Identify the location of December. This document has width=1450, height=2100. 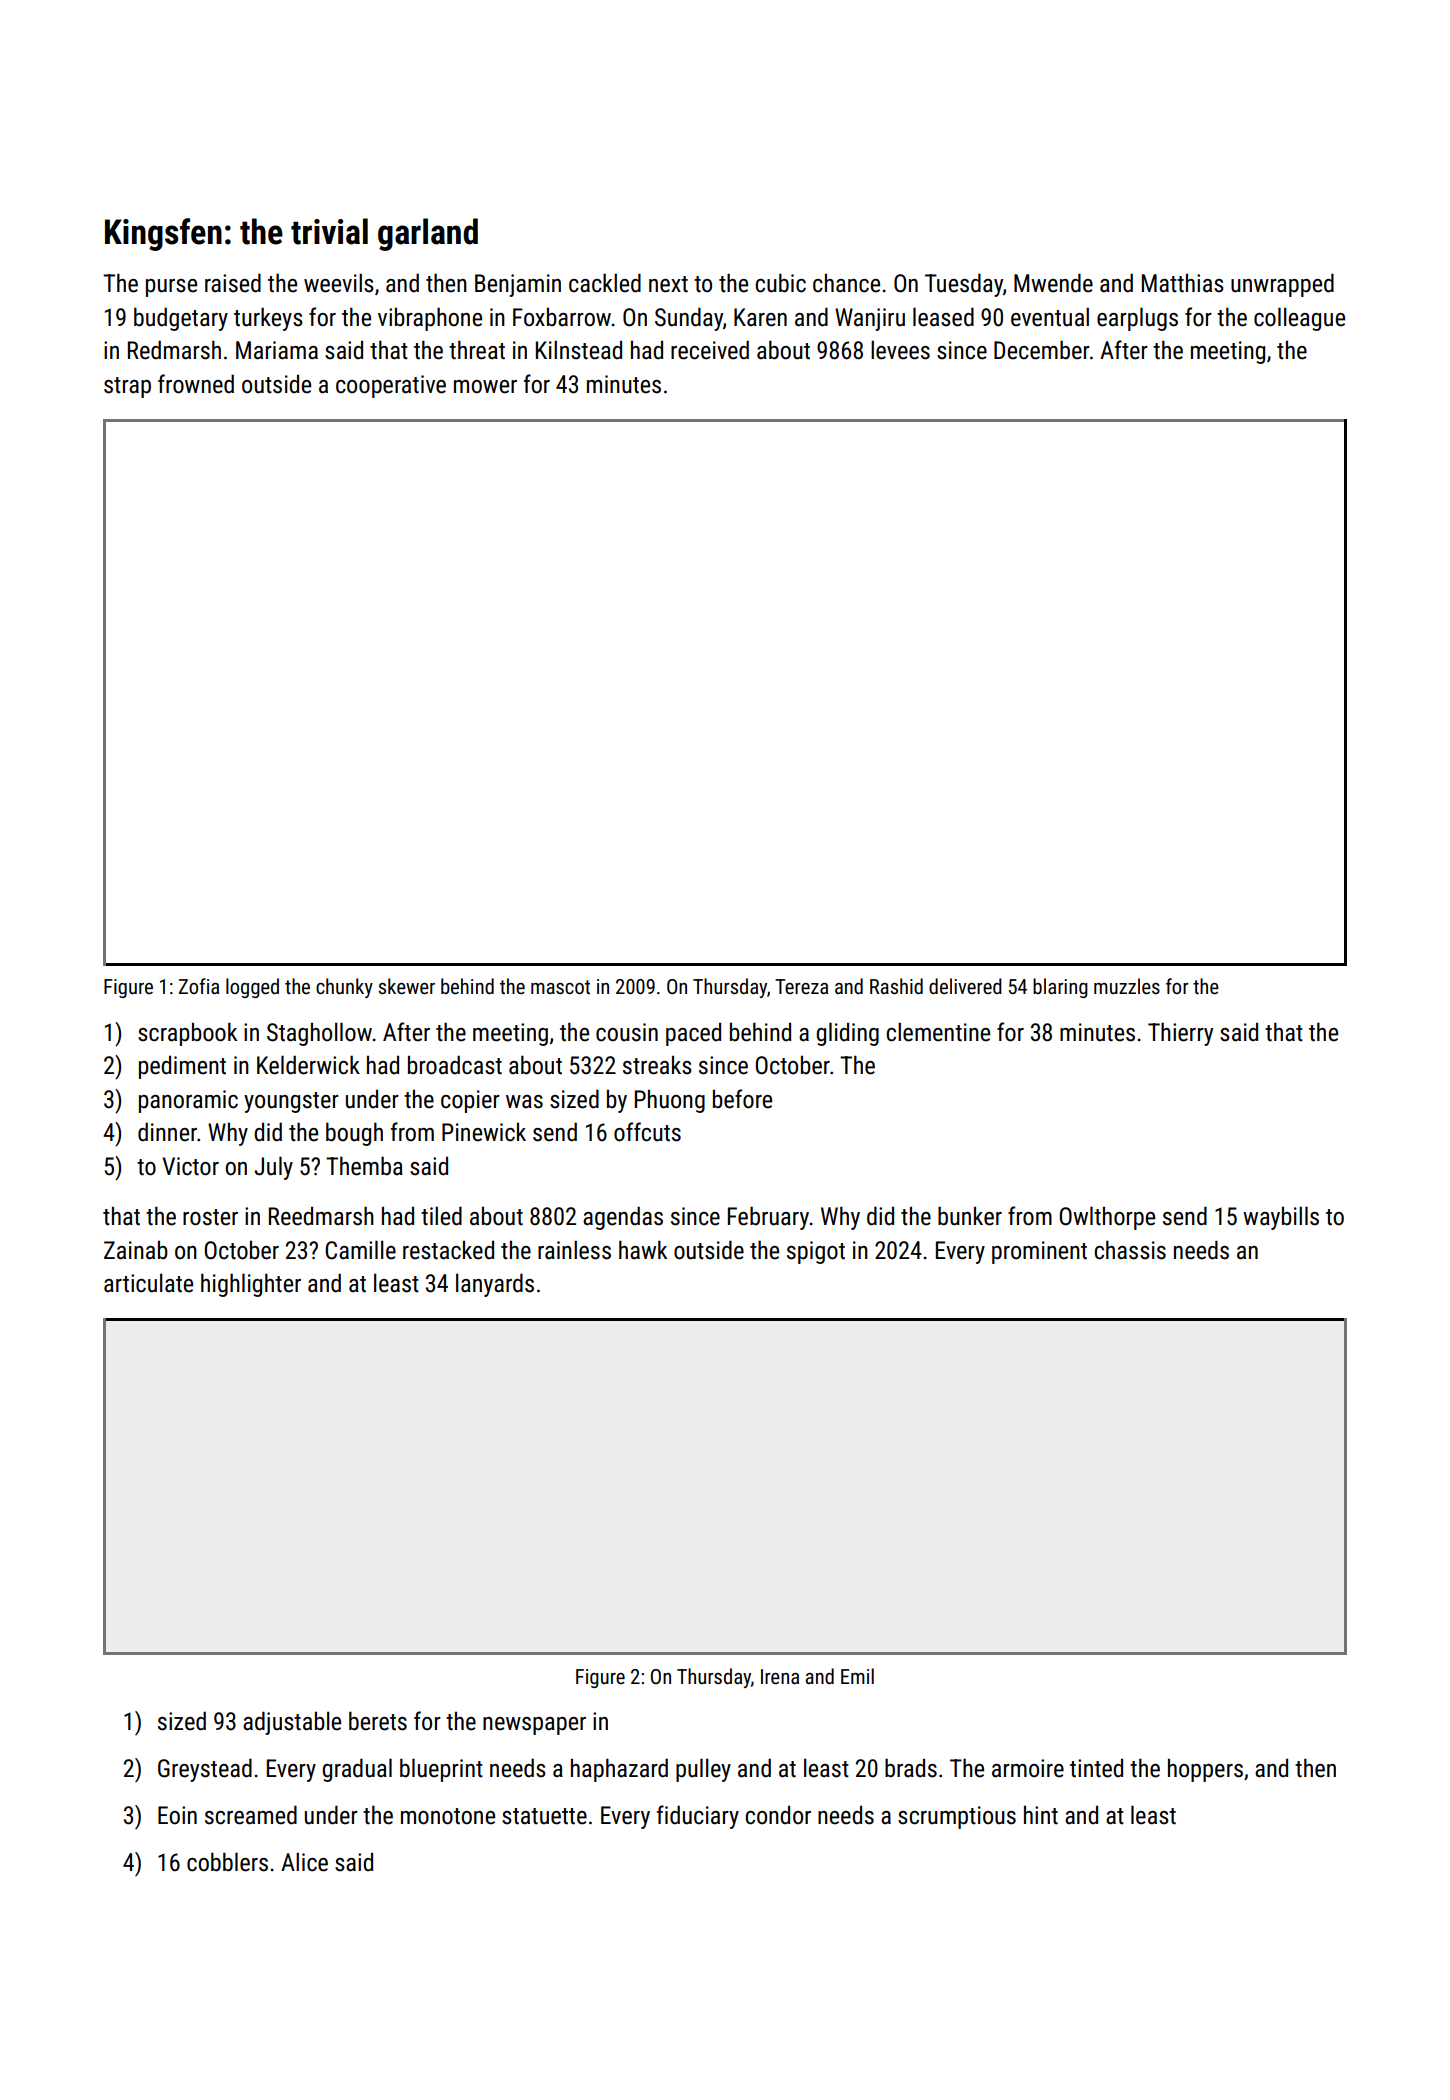
(1042, 350).
